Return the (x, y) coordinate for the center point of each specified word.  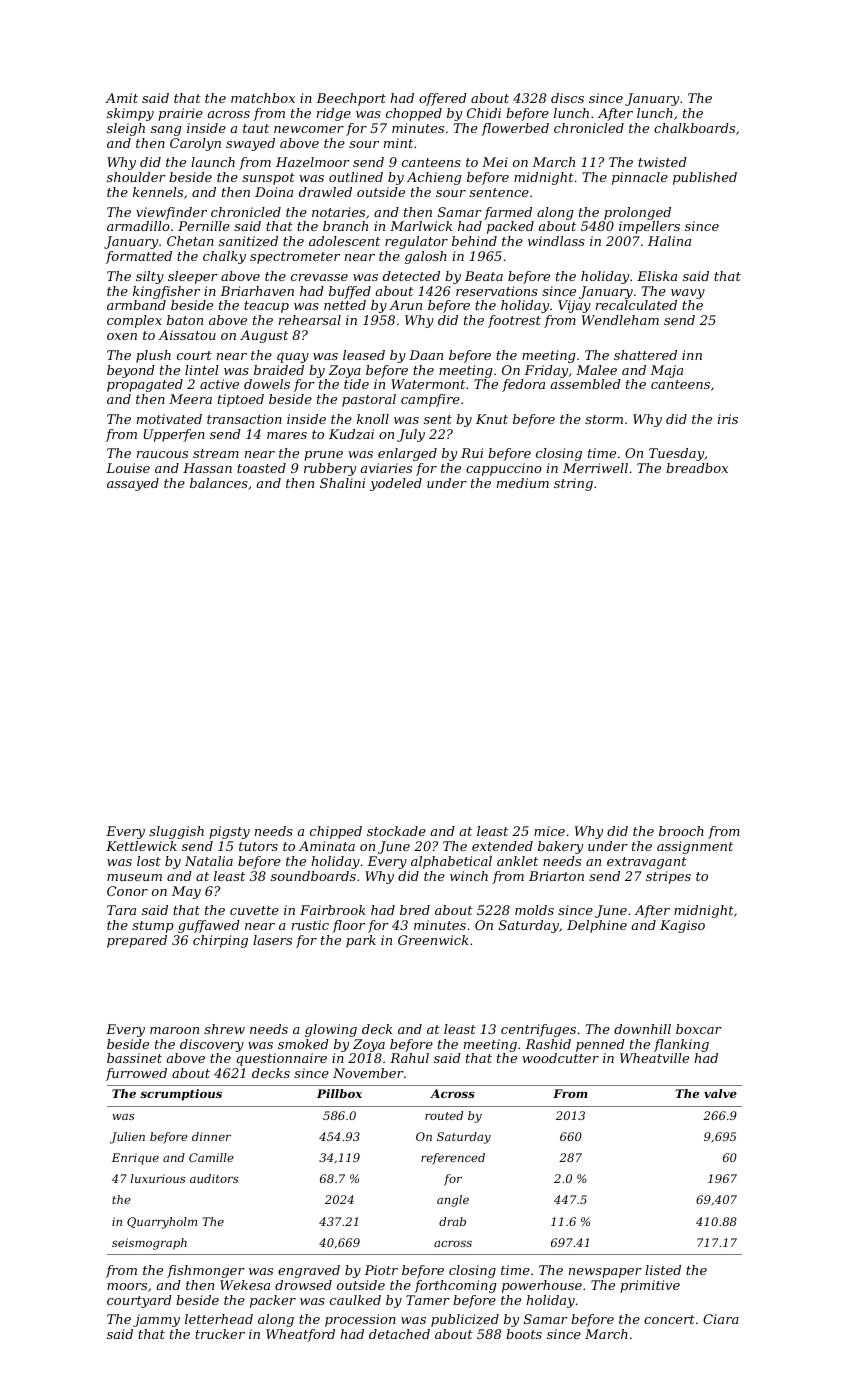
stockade (396, 831)
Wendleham (620, 320)
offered (443, 99)
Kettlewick (141, 846)
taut (256, 128)
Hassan (207, 468)
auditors (214, 1178)
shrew (224, 1029)
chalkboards (694, 128)
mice (549, 831)
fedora (523, 385)
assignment (695, 847)
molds (534, 910)
